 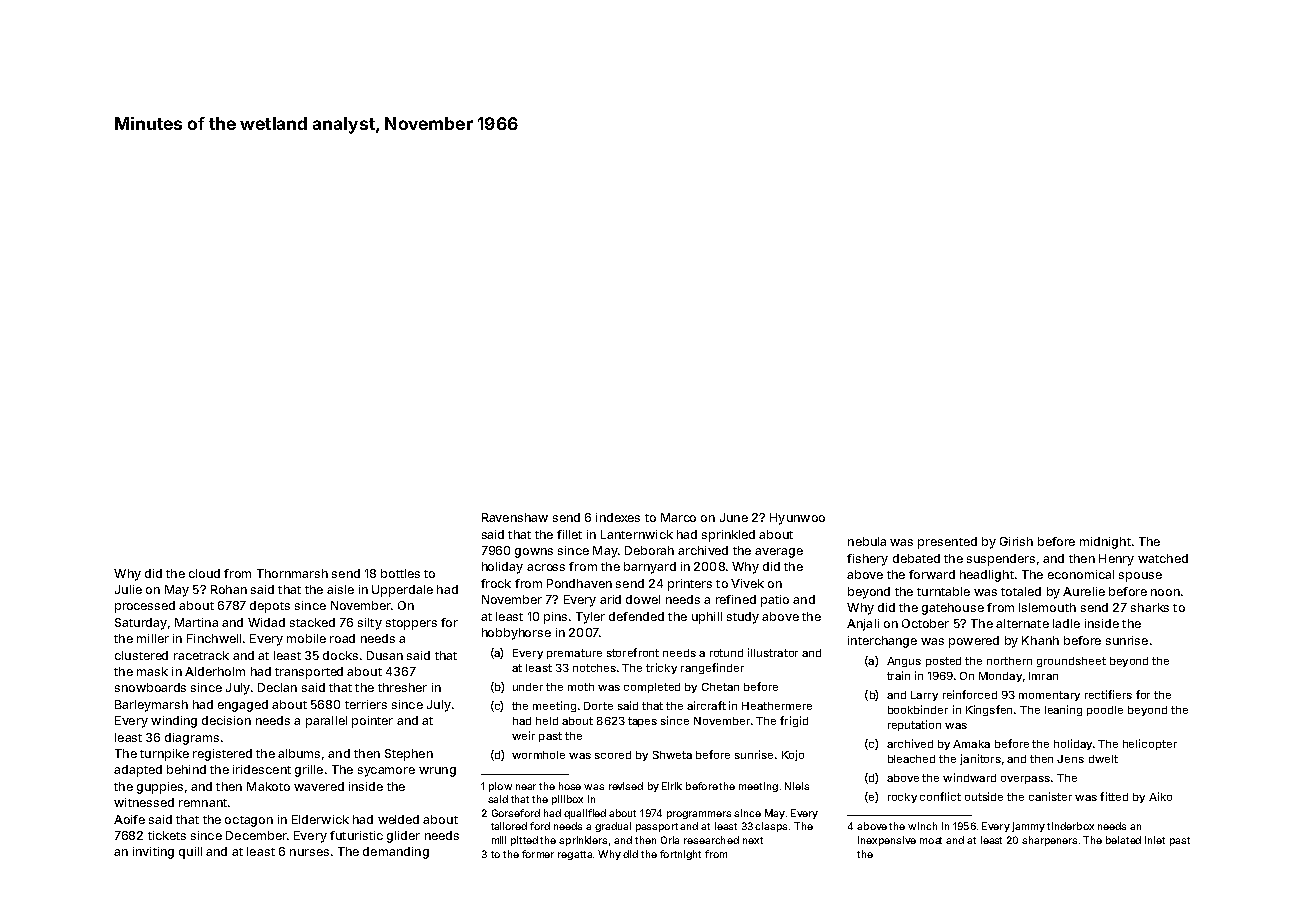 I want to click on Ravenshaw, so click(x=515, y=517).
